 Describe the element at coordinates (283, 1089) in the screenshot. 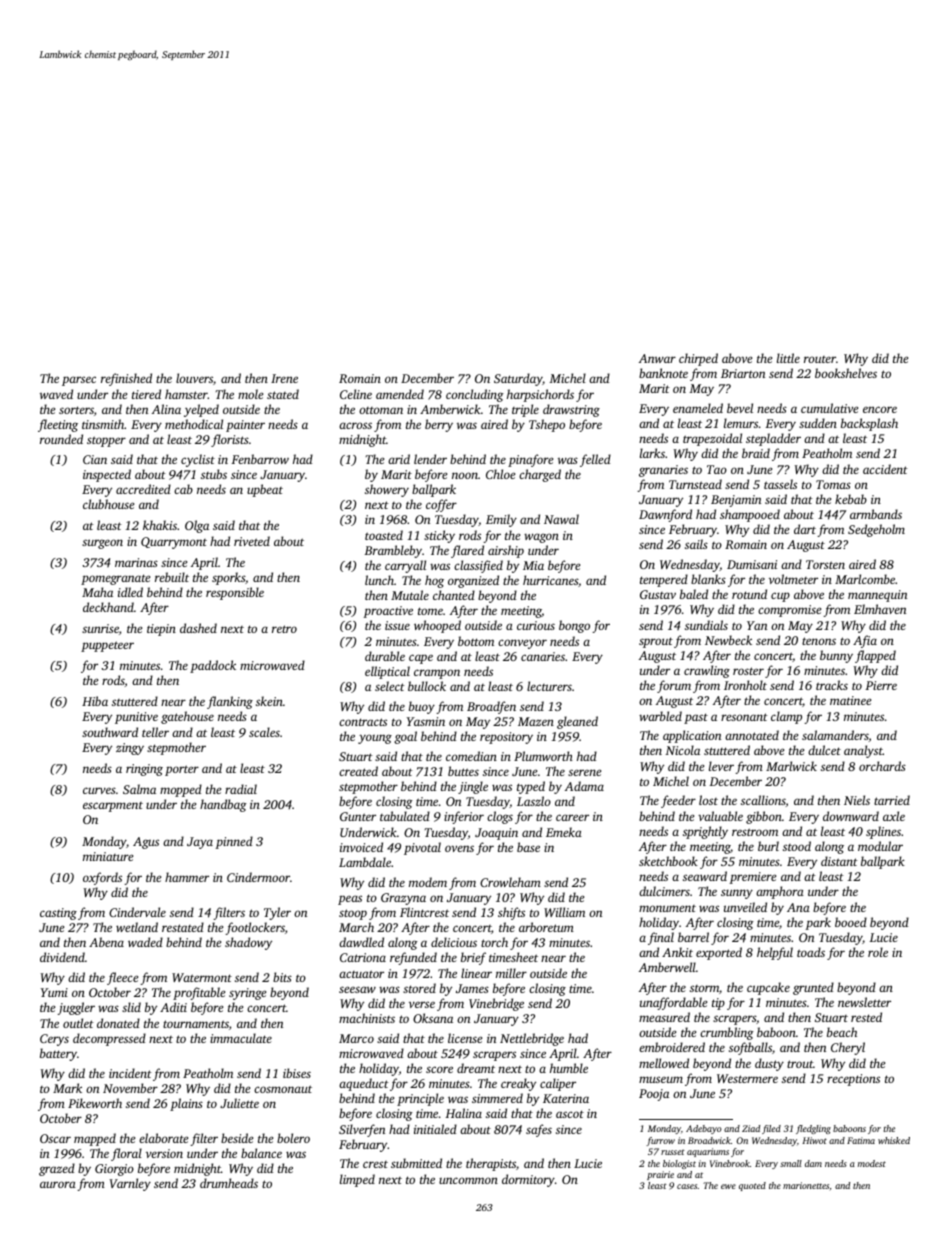

I see `cosmonaut` at that location.
